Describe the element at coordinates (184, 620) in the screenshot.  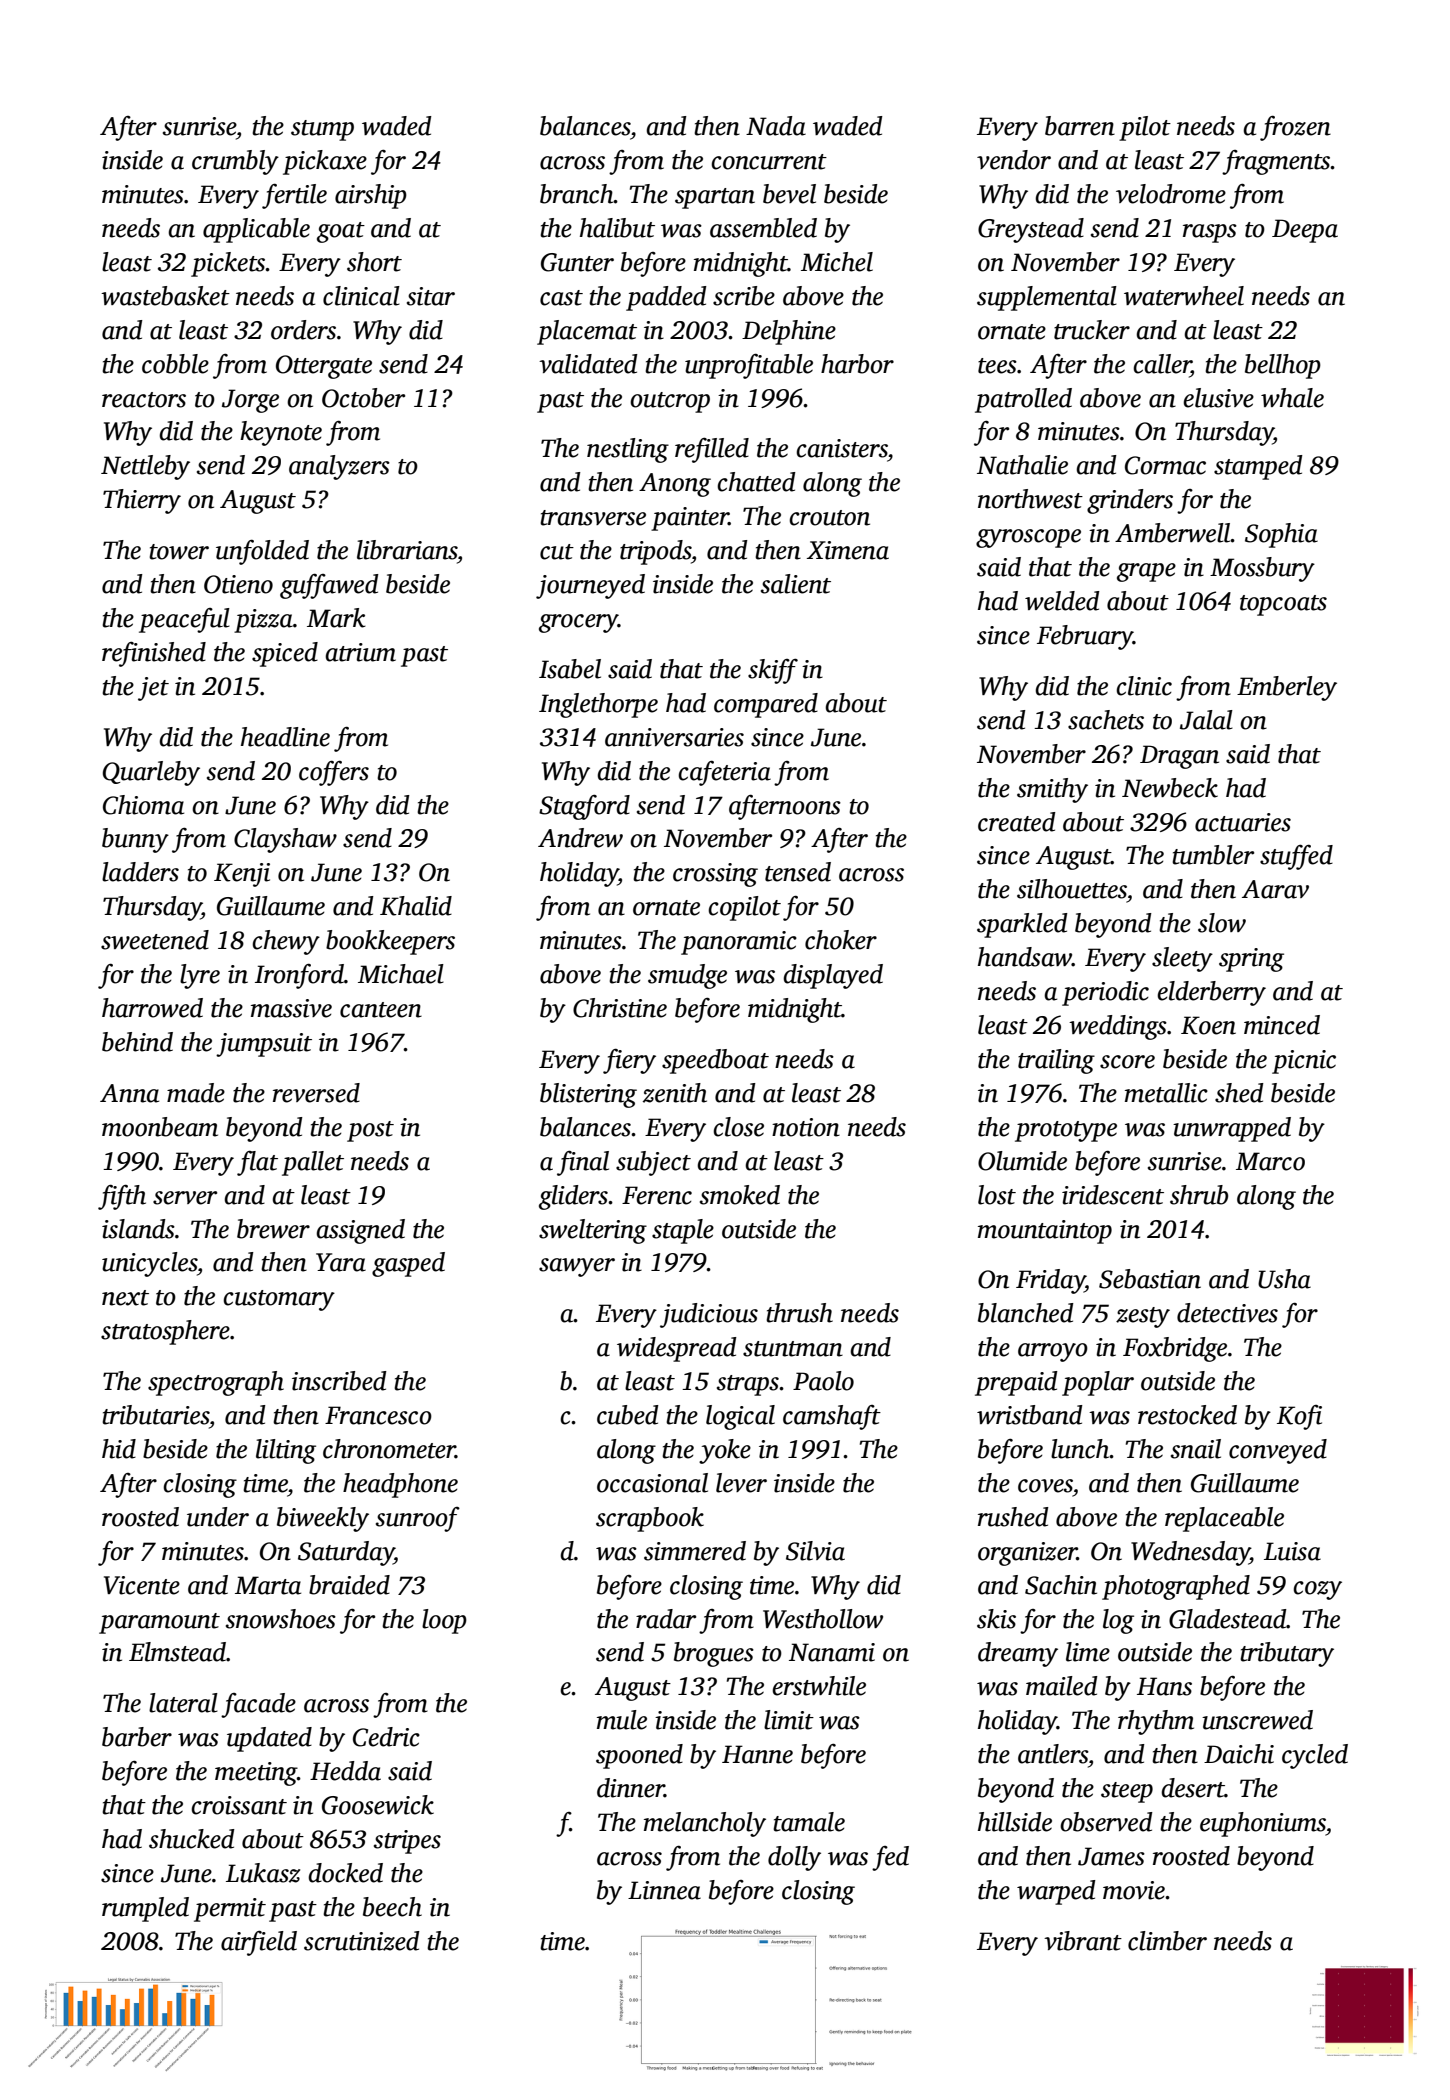
I see `peaceful` at that location.
